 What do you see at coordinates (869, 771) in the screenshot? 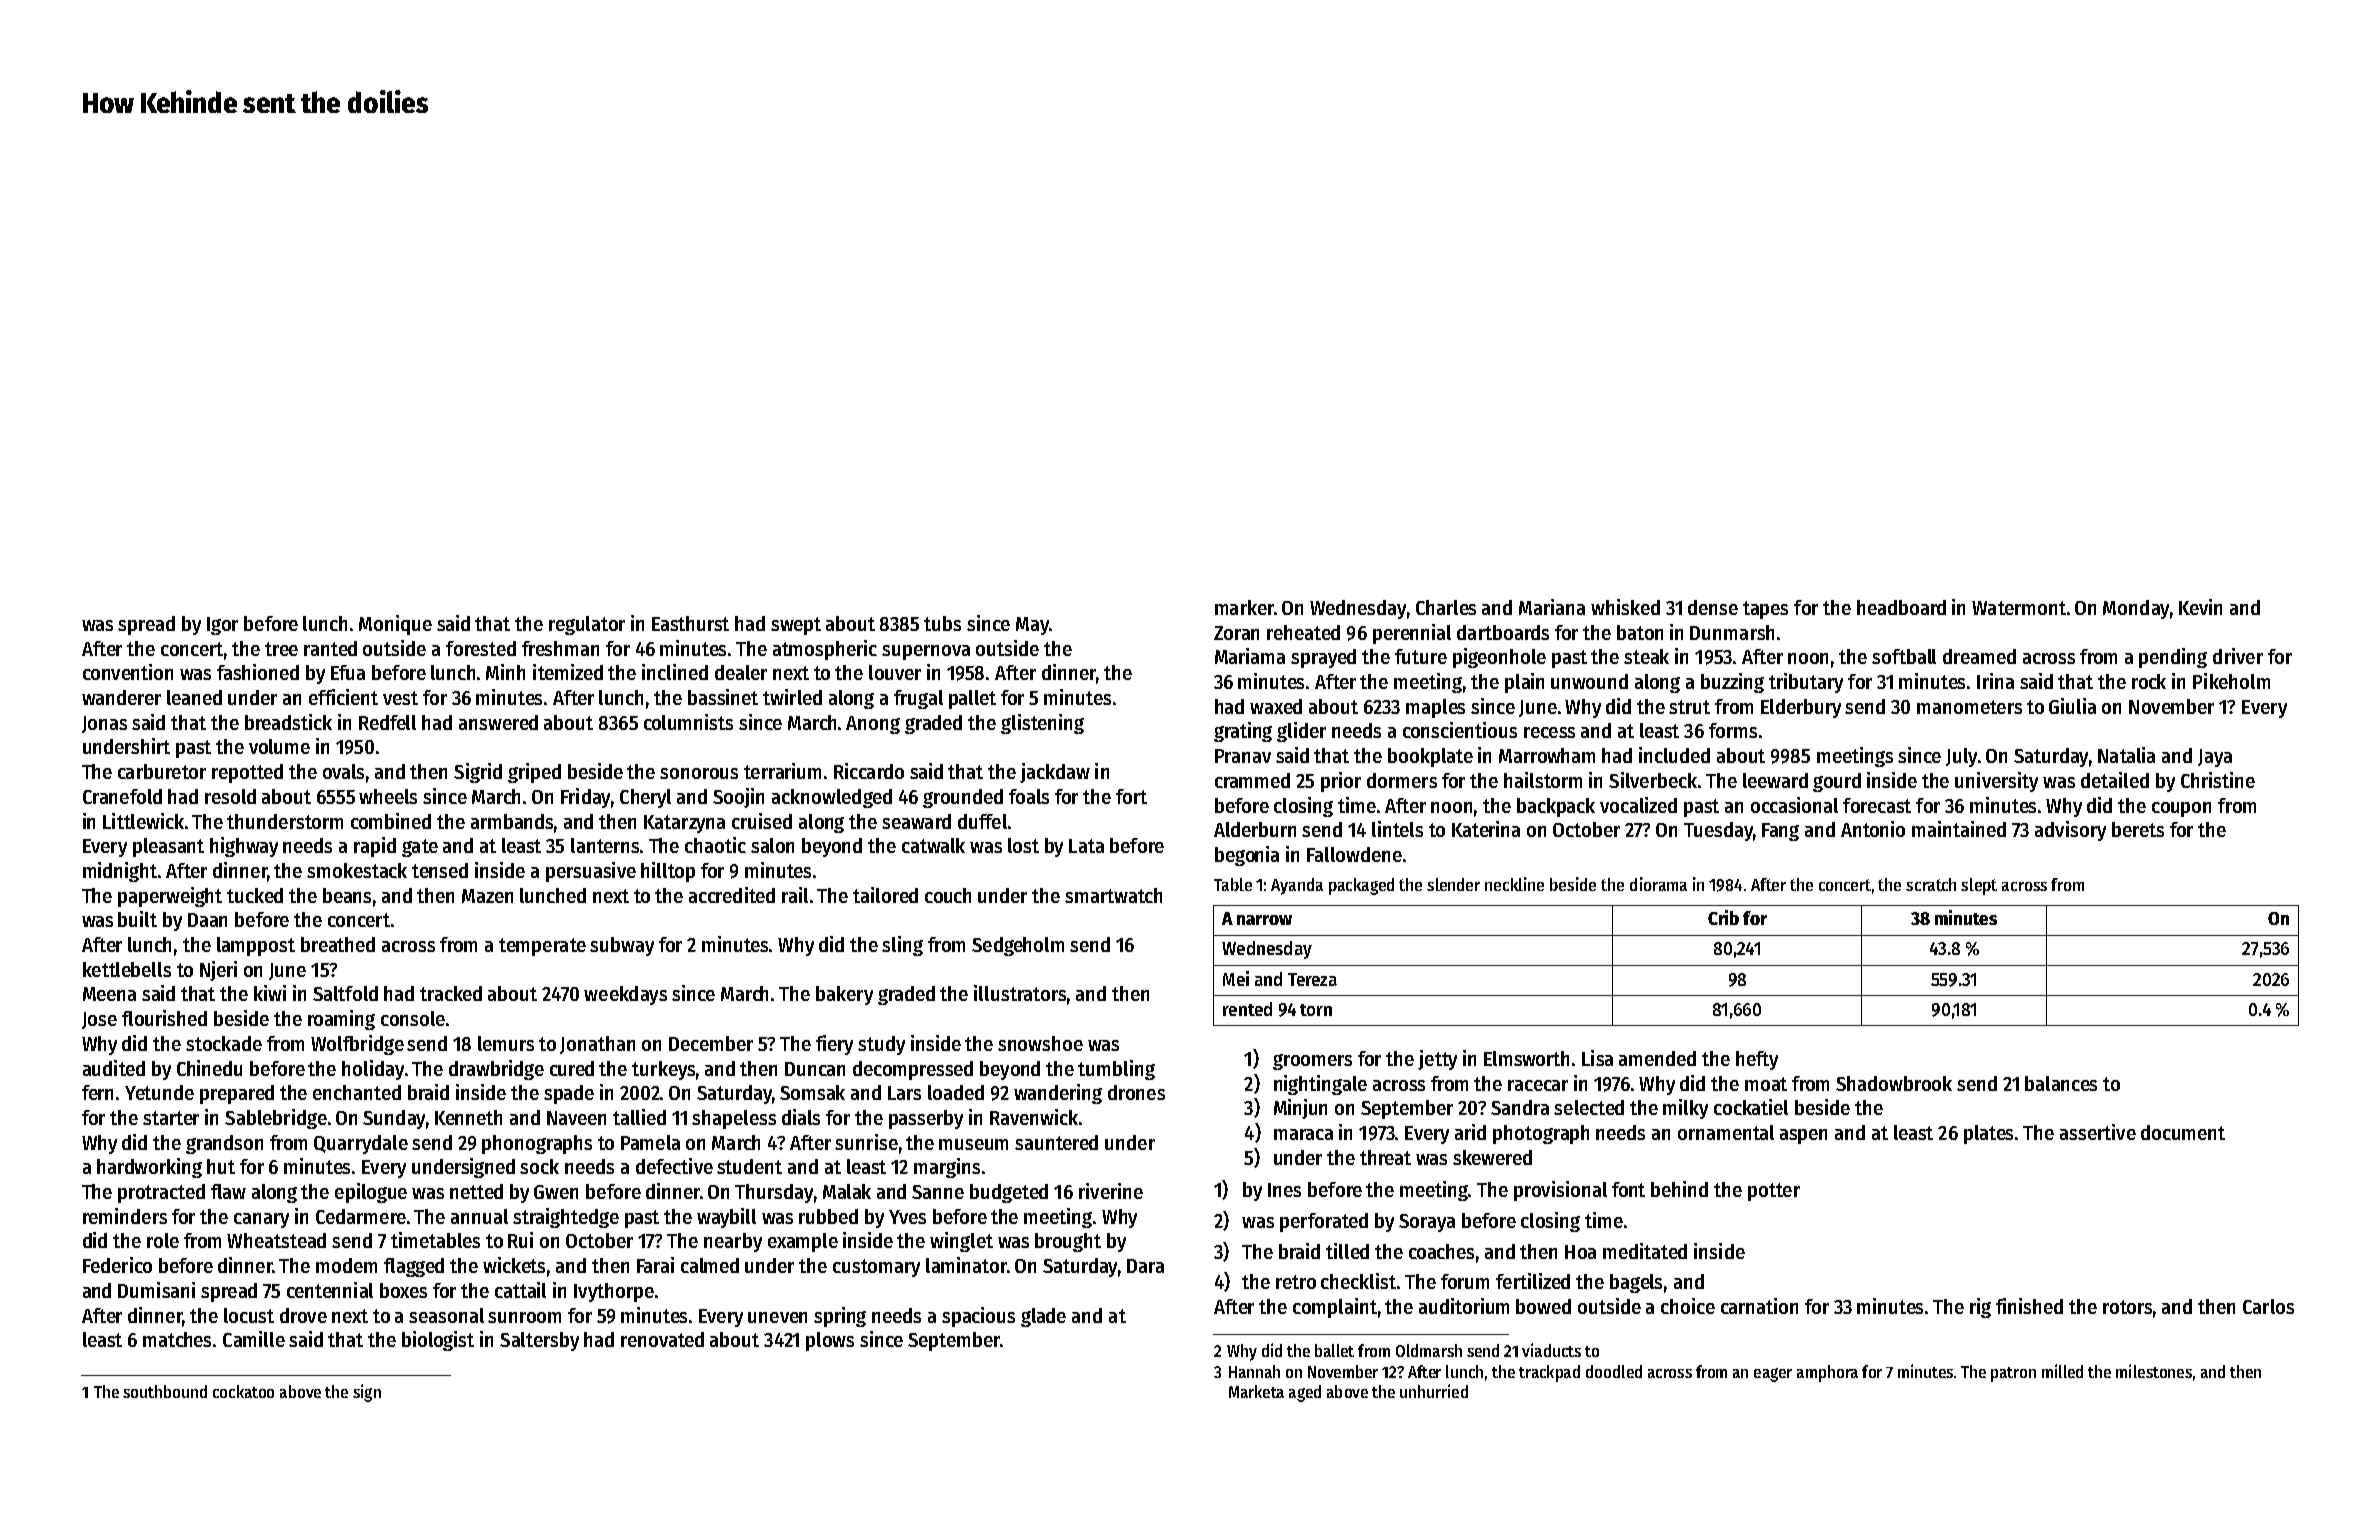
I see `Riccardo` at bounding box center [869, 771].
